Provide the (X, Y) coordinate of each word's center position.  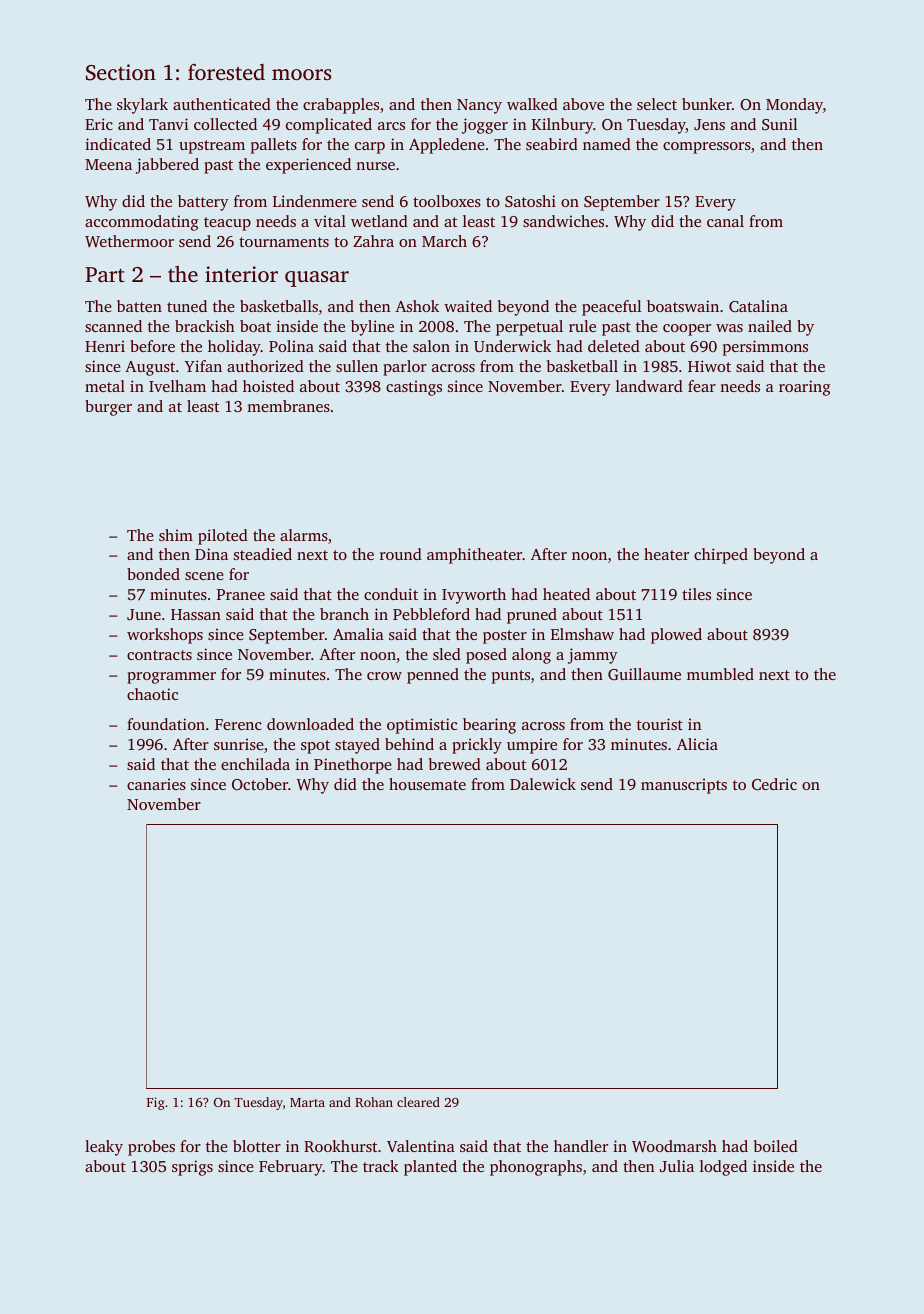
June (144, 614)
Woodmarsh (674, 1146)
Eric (99, 124)
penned (433, 676)
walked (532, 104)
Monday (794, 106)
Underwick (512, 346)
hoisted (268, 386)
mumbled (720, 674)
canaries (156, 784)
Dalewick (543, 784)
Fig (156, 1103)
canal (725, 221)
